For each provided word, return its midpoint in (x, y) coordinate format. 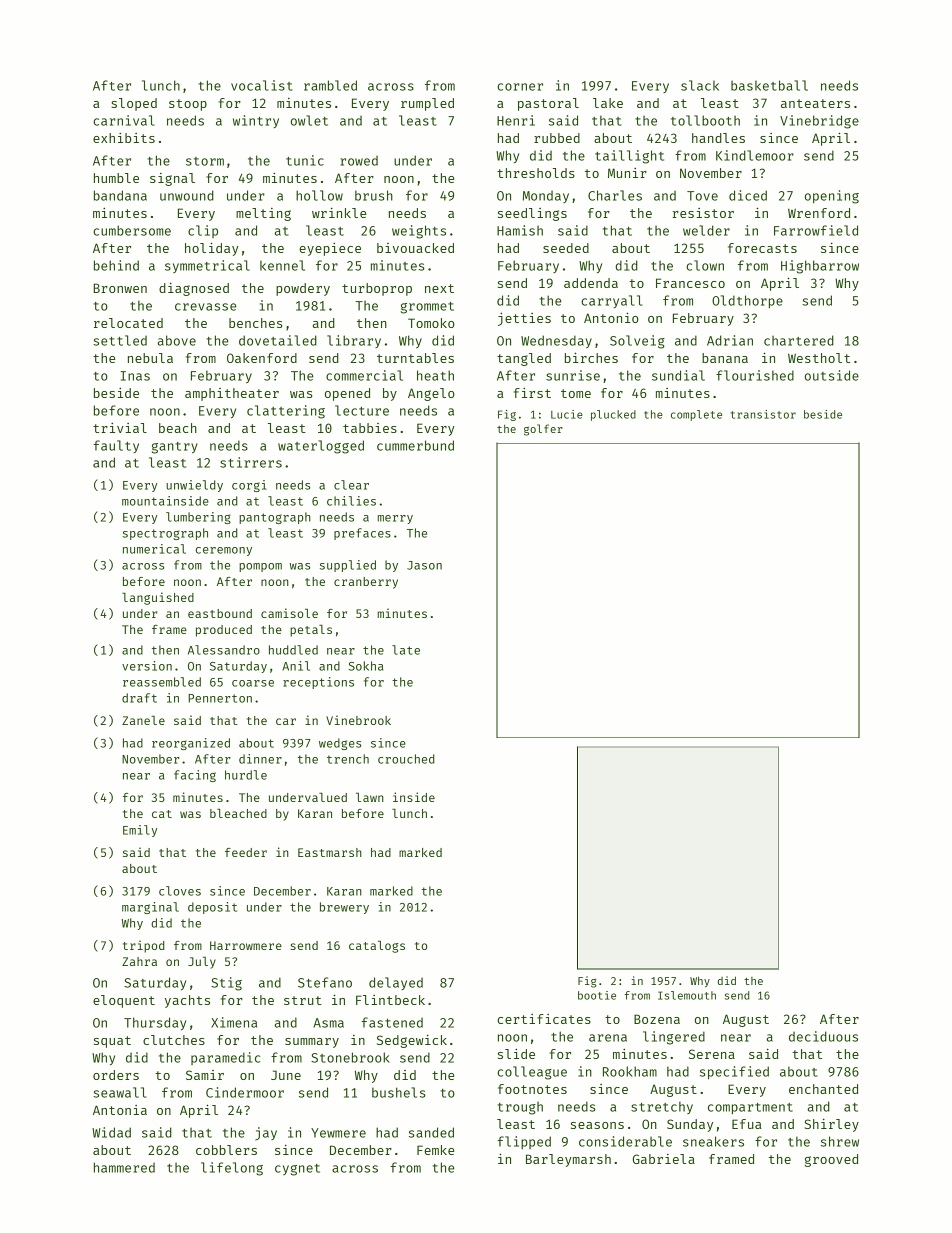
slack (700, 85)
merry (395, 519)
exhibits (124, 137)
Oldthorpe (747, 301)
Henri (516, 120)
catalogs (377, 947)
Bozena (657, 1019)
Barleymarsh (568, 1160)
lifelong (232, 1169)
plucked (613, 415)
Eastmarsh (330, 852)
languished (158, 598)
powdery (303, 289)
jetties (524, 319)
